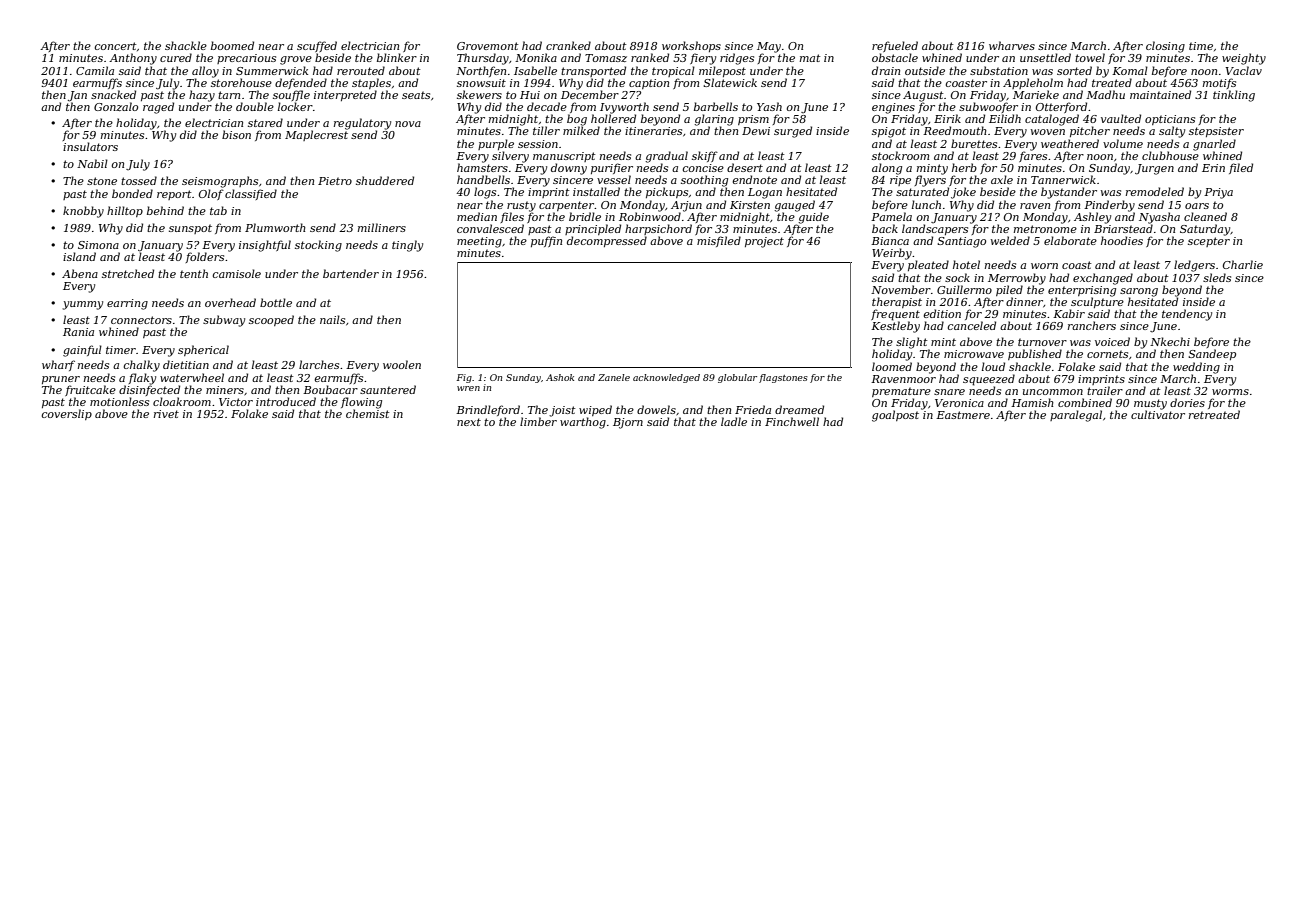  I want to click on closing, so click(1165, 47).
